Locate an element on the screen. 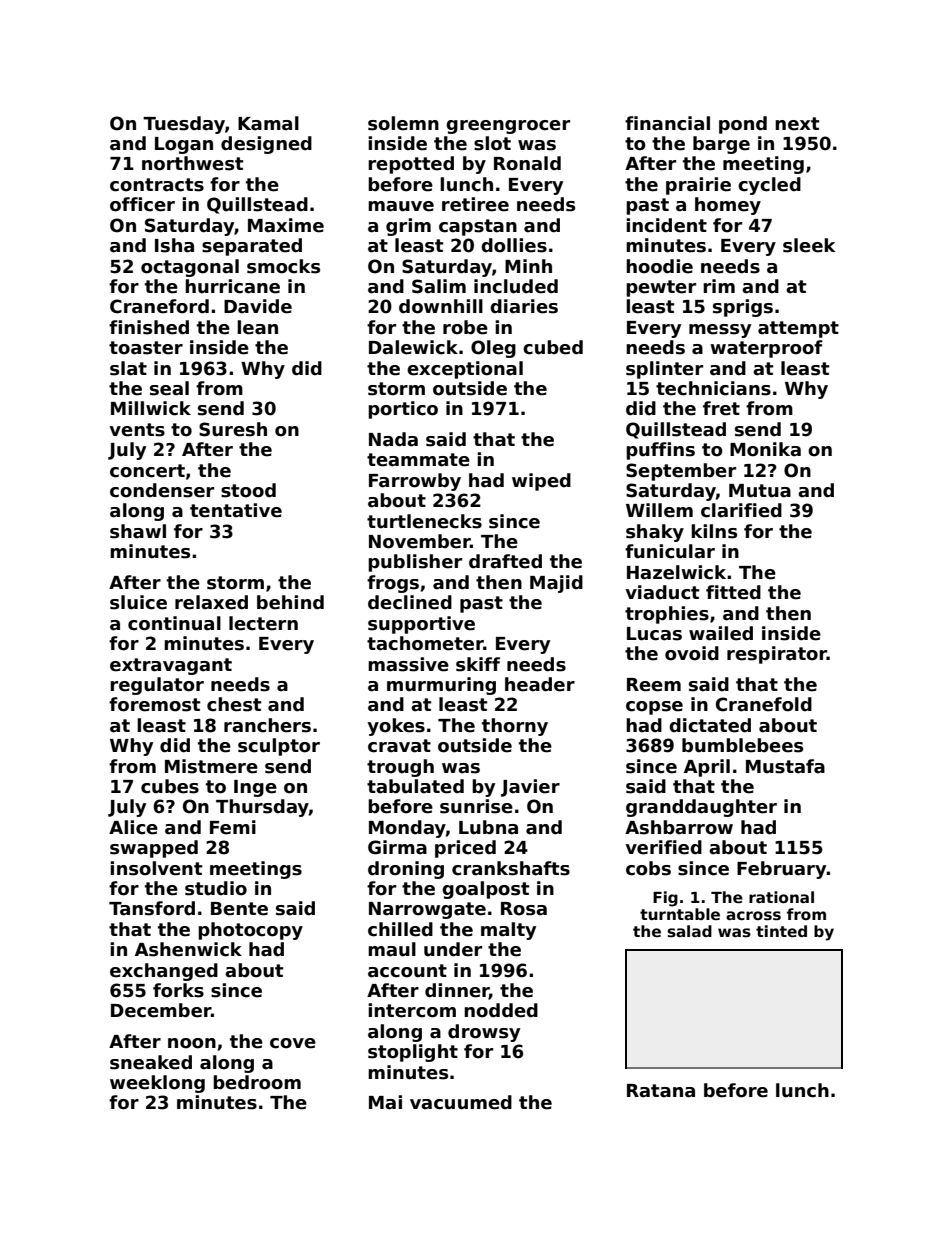  Ratana is located at coordinates (661, 1091).
